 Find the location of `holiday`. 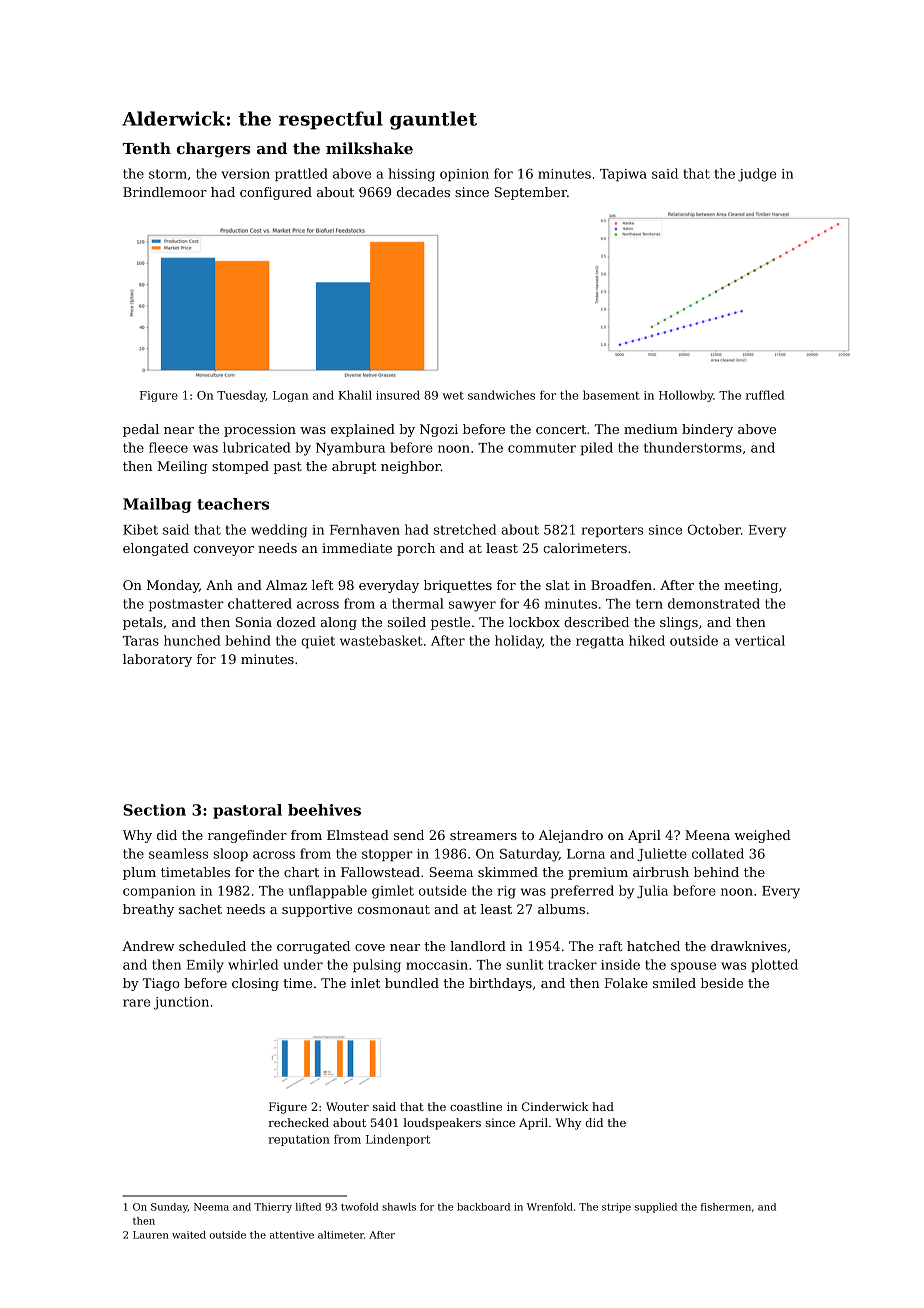

holiday is located at coordinates (518, 642).
